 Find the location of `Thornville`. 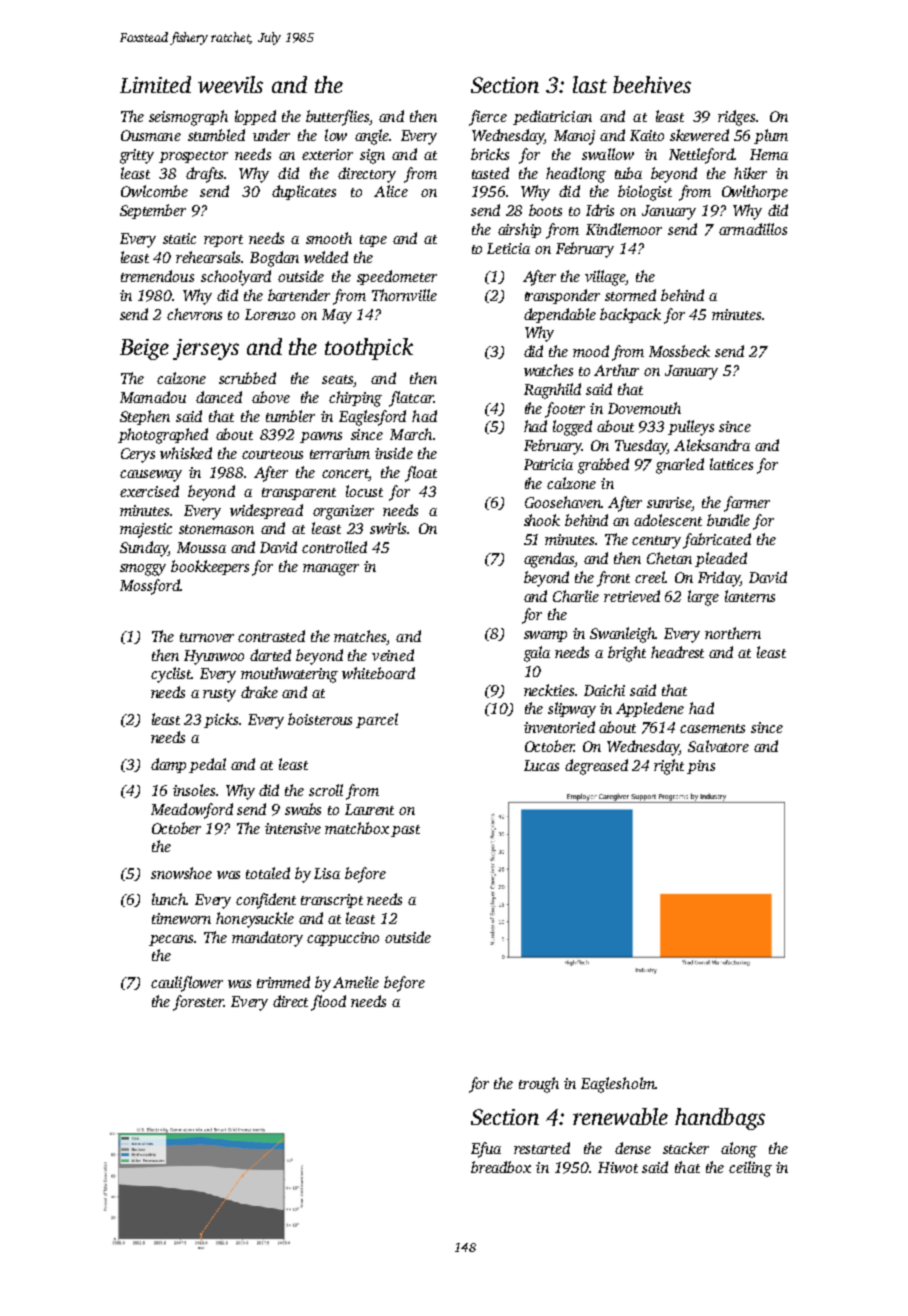

Thornville is located at coordinates (404, 295).
